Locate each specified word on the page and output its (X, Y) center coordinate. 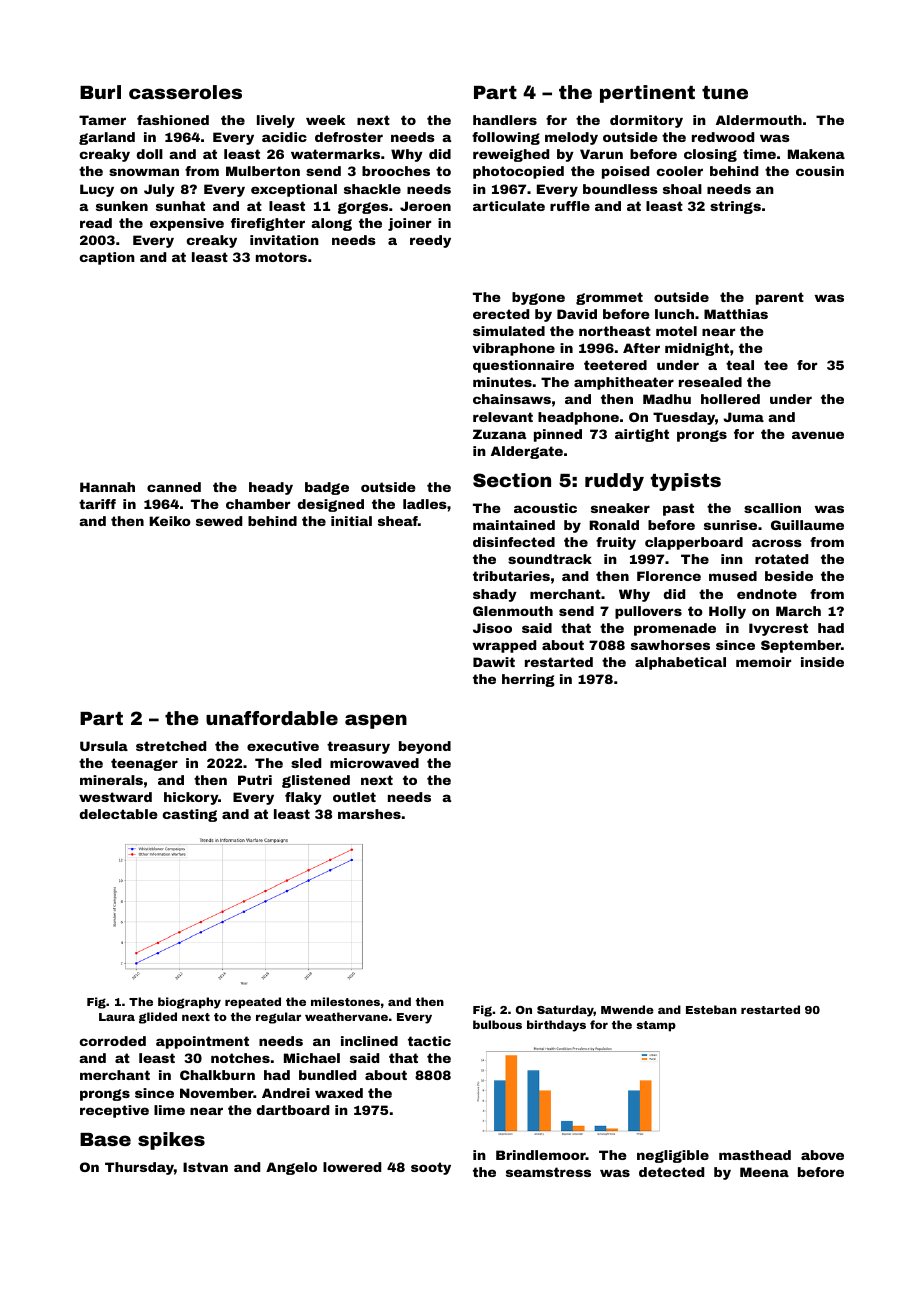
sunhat (180, 206)
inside (822, 662)
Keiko (170, 521)
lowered (352, 1167)
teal (740, 365)
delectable (119, 814)
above (822, 1155)
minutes (502, 382)
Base (105, 1139)
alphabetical (680, 663)
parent (780, 298)
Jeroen (425, 206)
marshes (369, 814)
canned (174, 487)
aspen (376, 721)
